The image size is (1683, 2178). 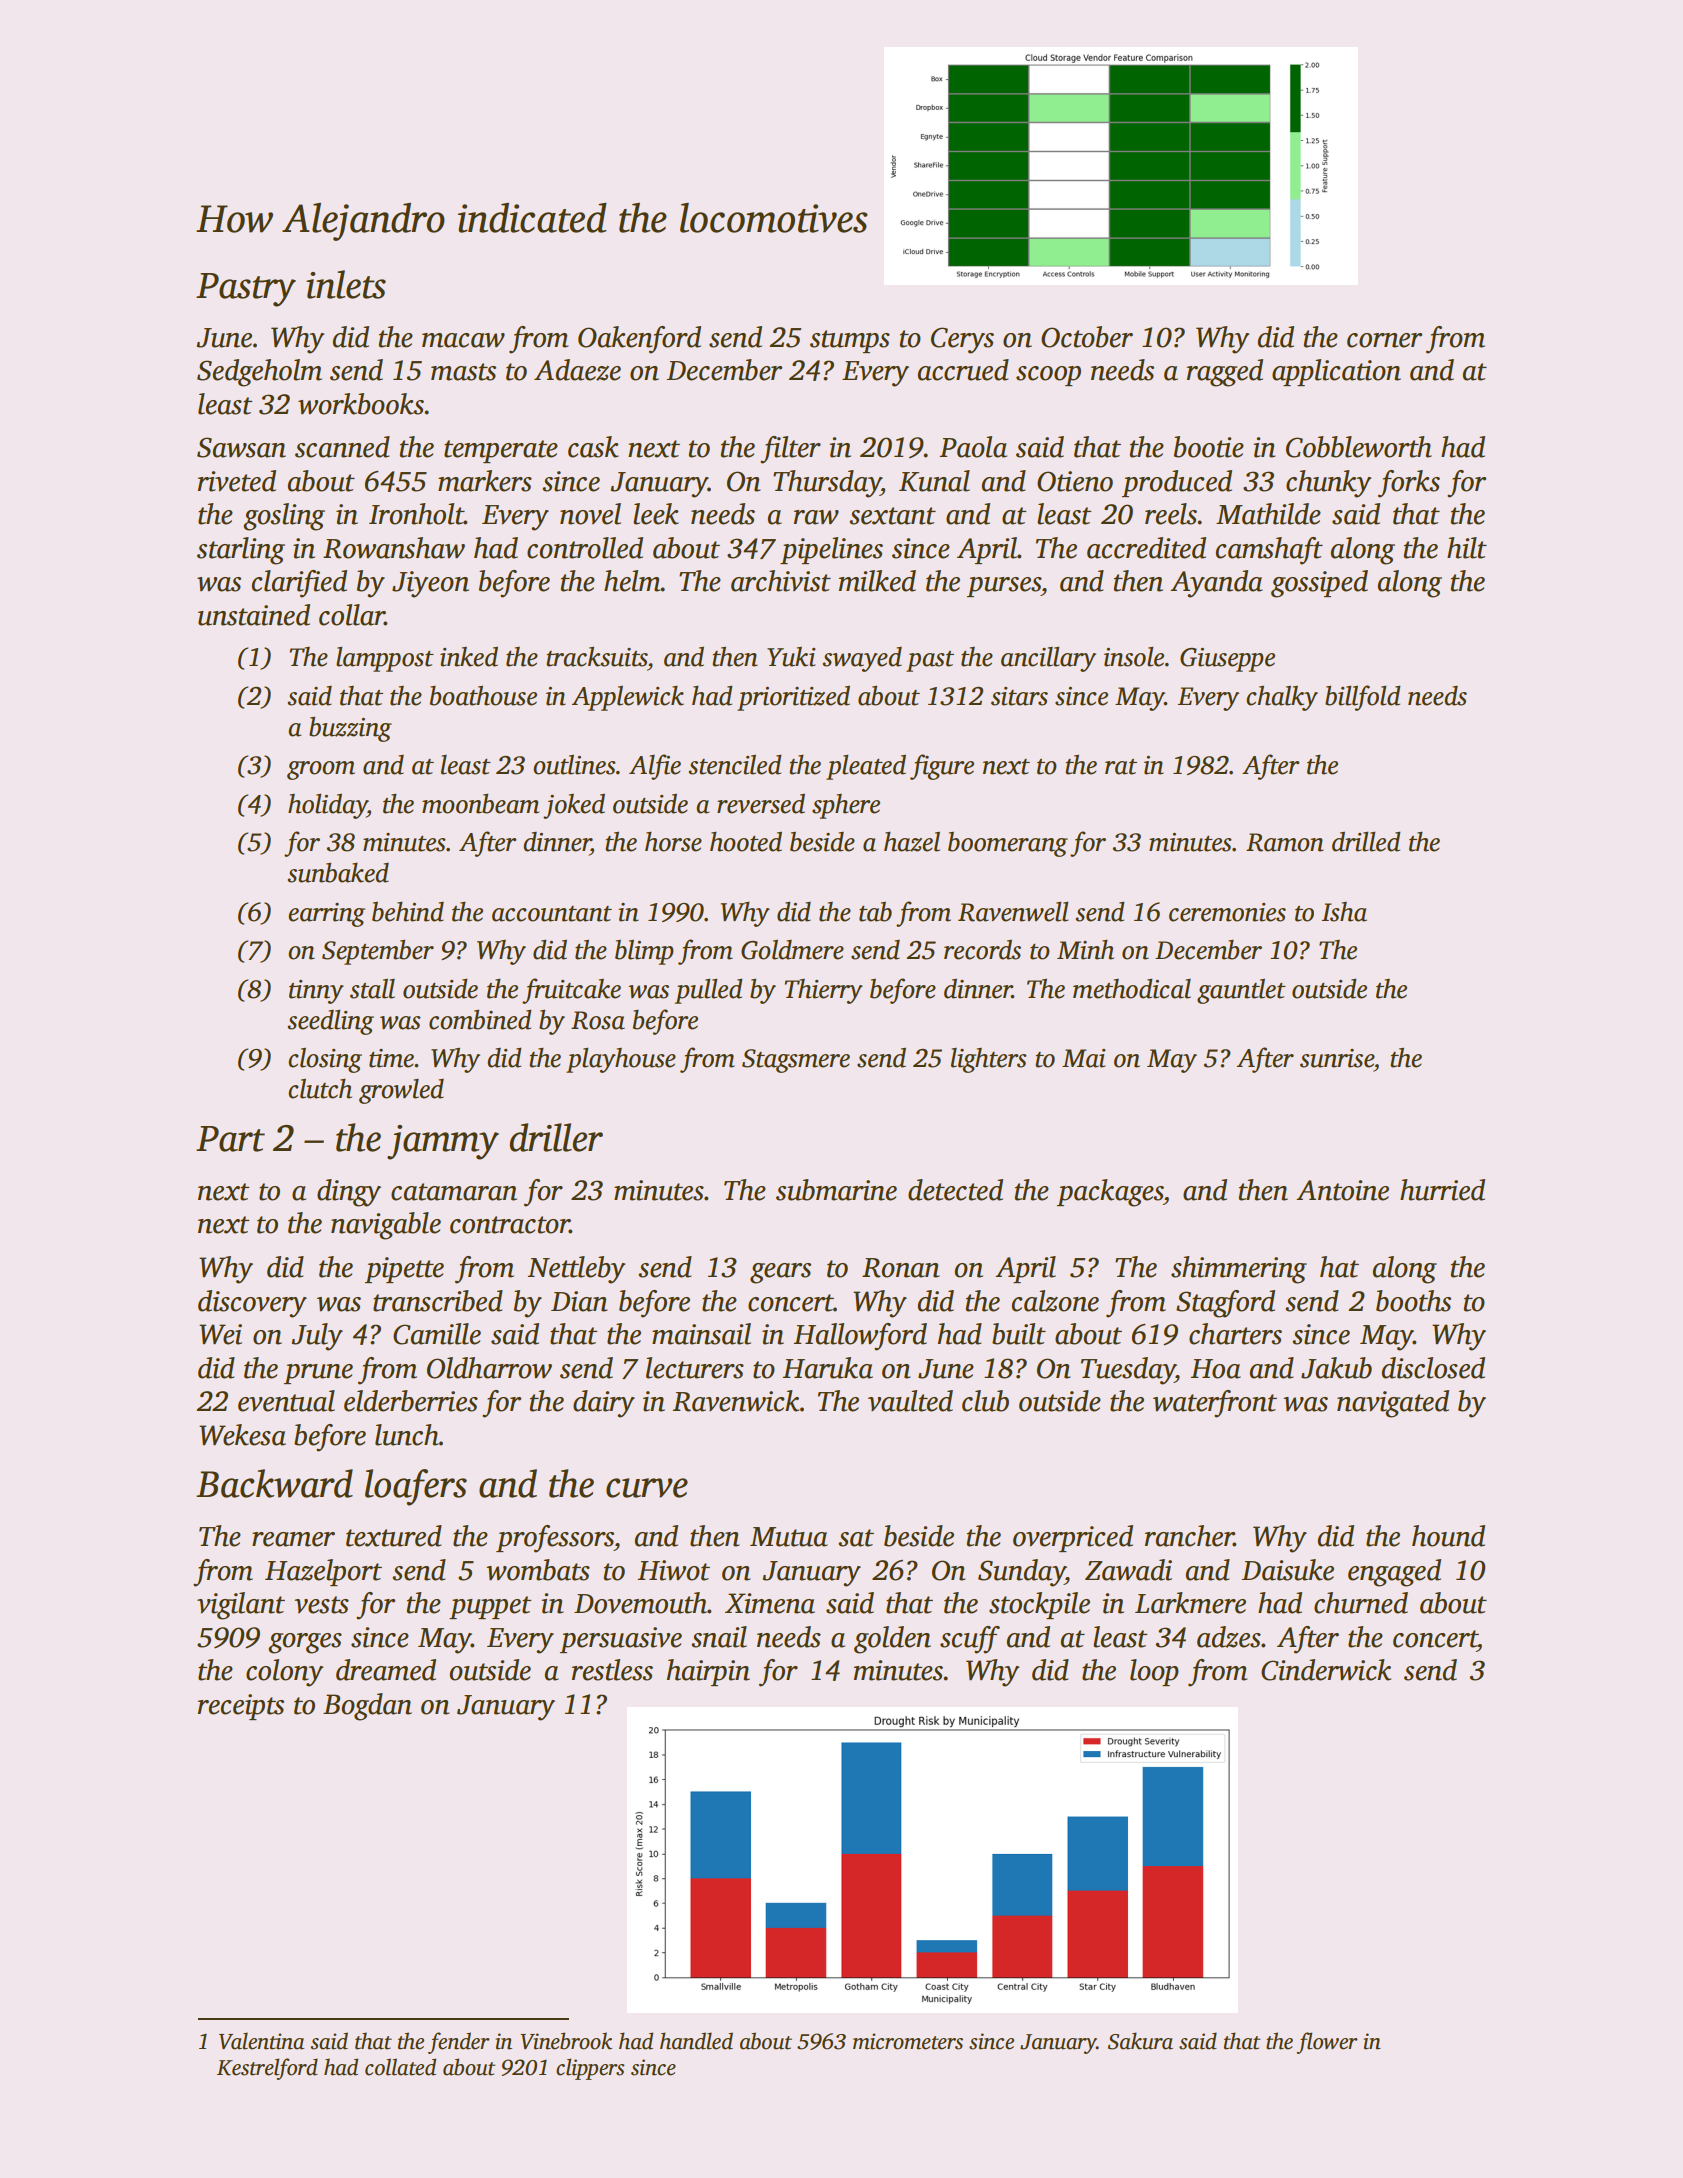 What do you see at coordinates (346, 284) in the screenshot?
I see `inlets` at bounding box center [346, 284].
